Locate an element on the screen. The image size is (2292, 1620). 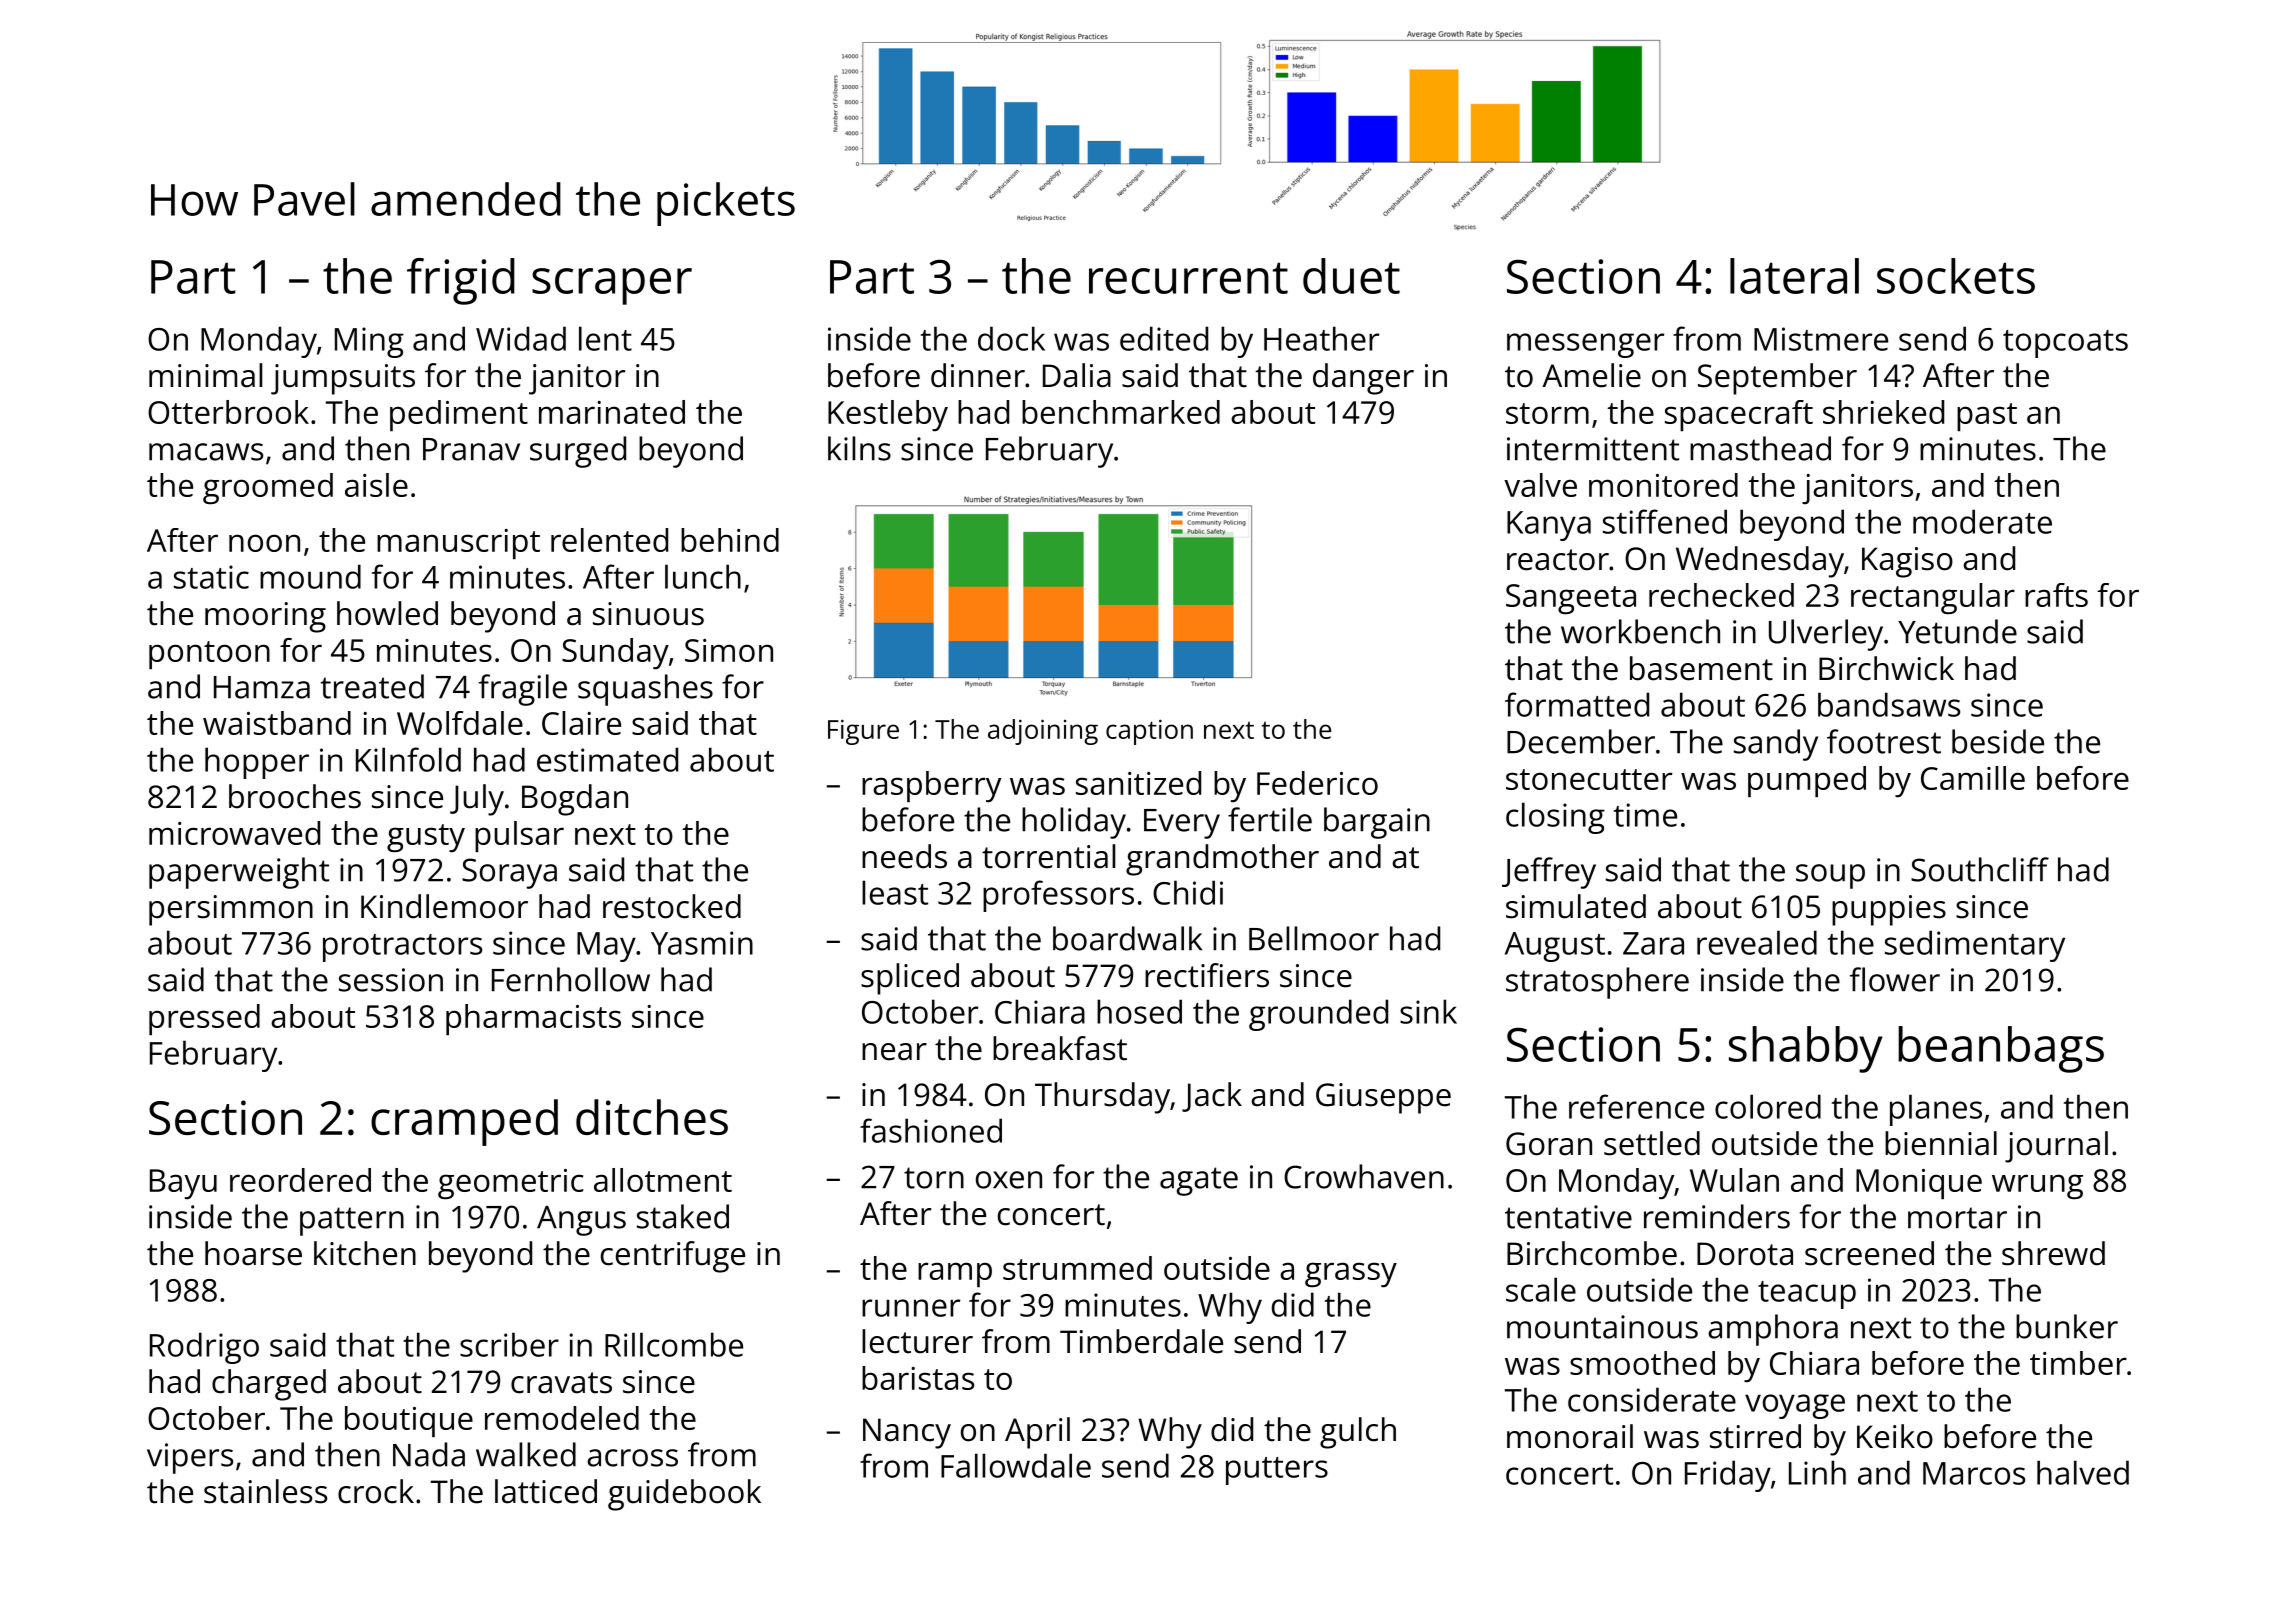
minimal is located at coordinates (205, 375).
